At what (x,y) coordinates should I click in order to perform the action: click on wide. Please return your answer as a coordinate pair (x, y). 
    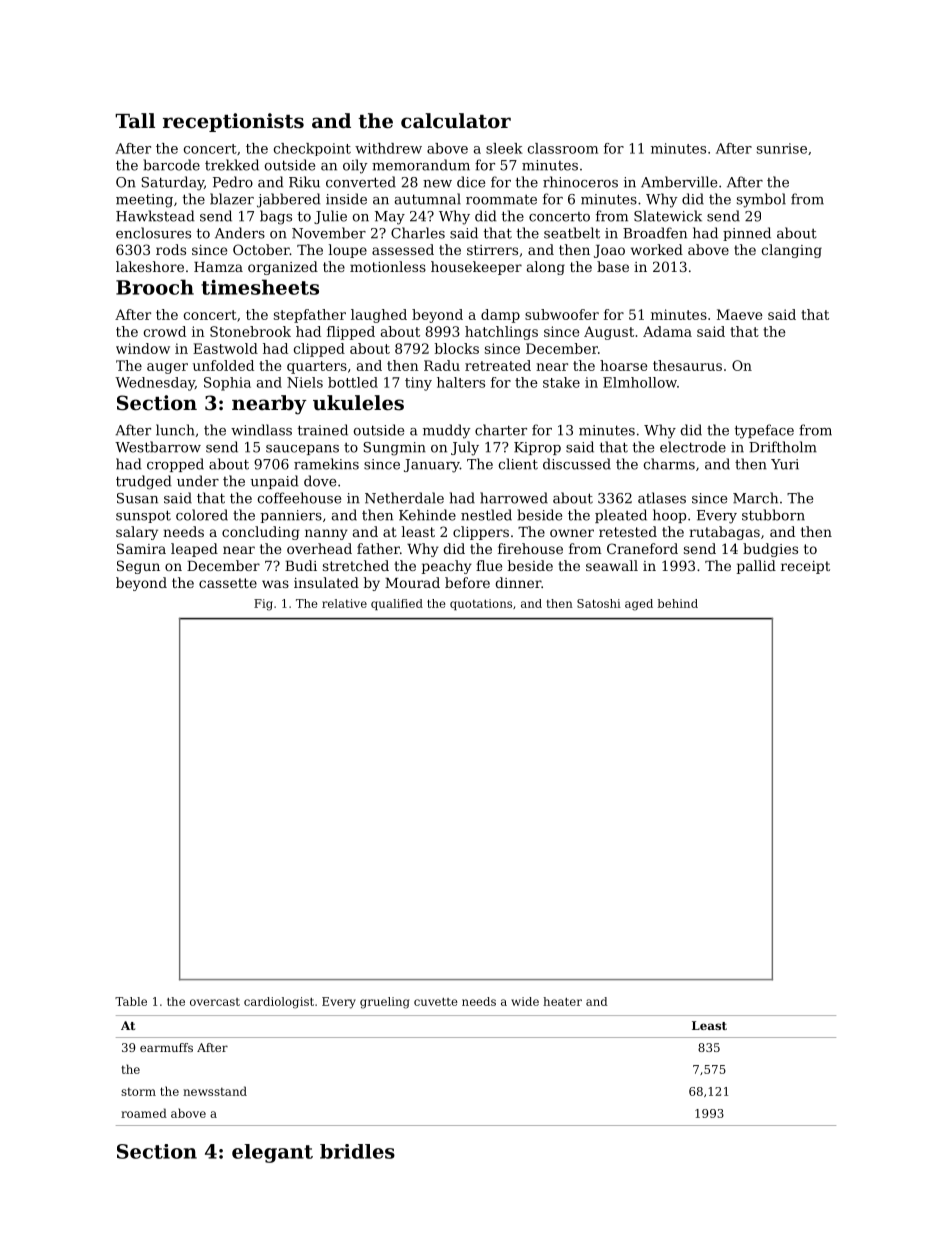
    Looking at the image, I should click on (525, 1001).
